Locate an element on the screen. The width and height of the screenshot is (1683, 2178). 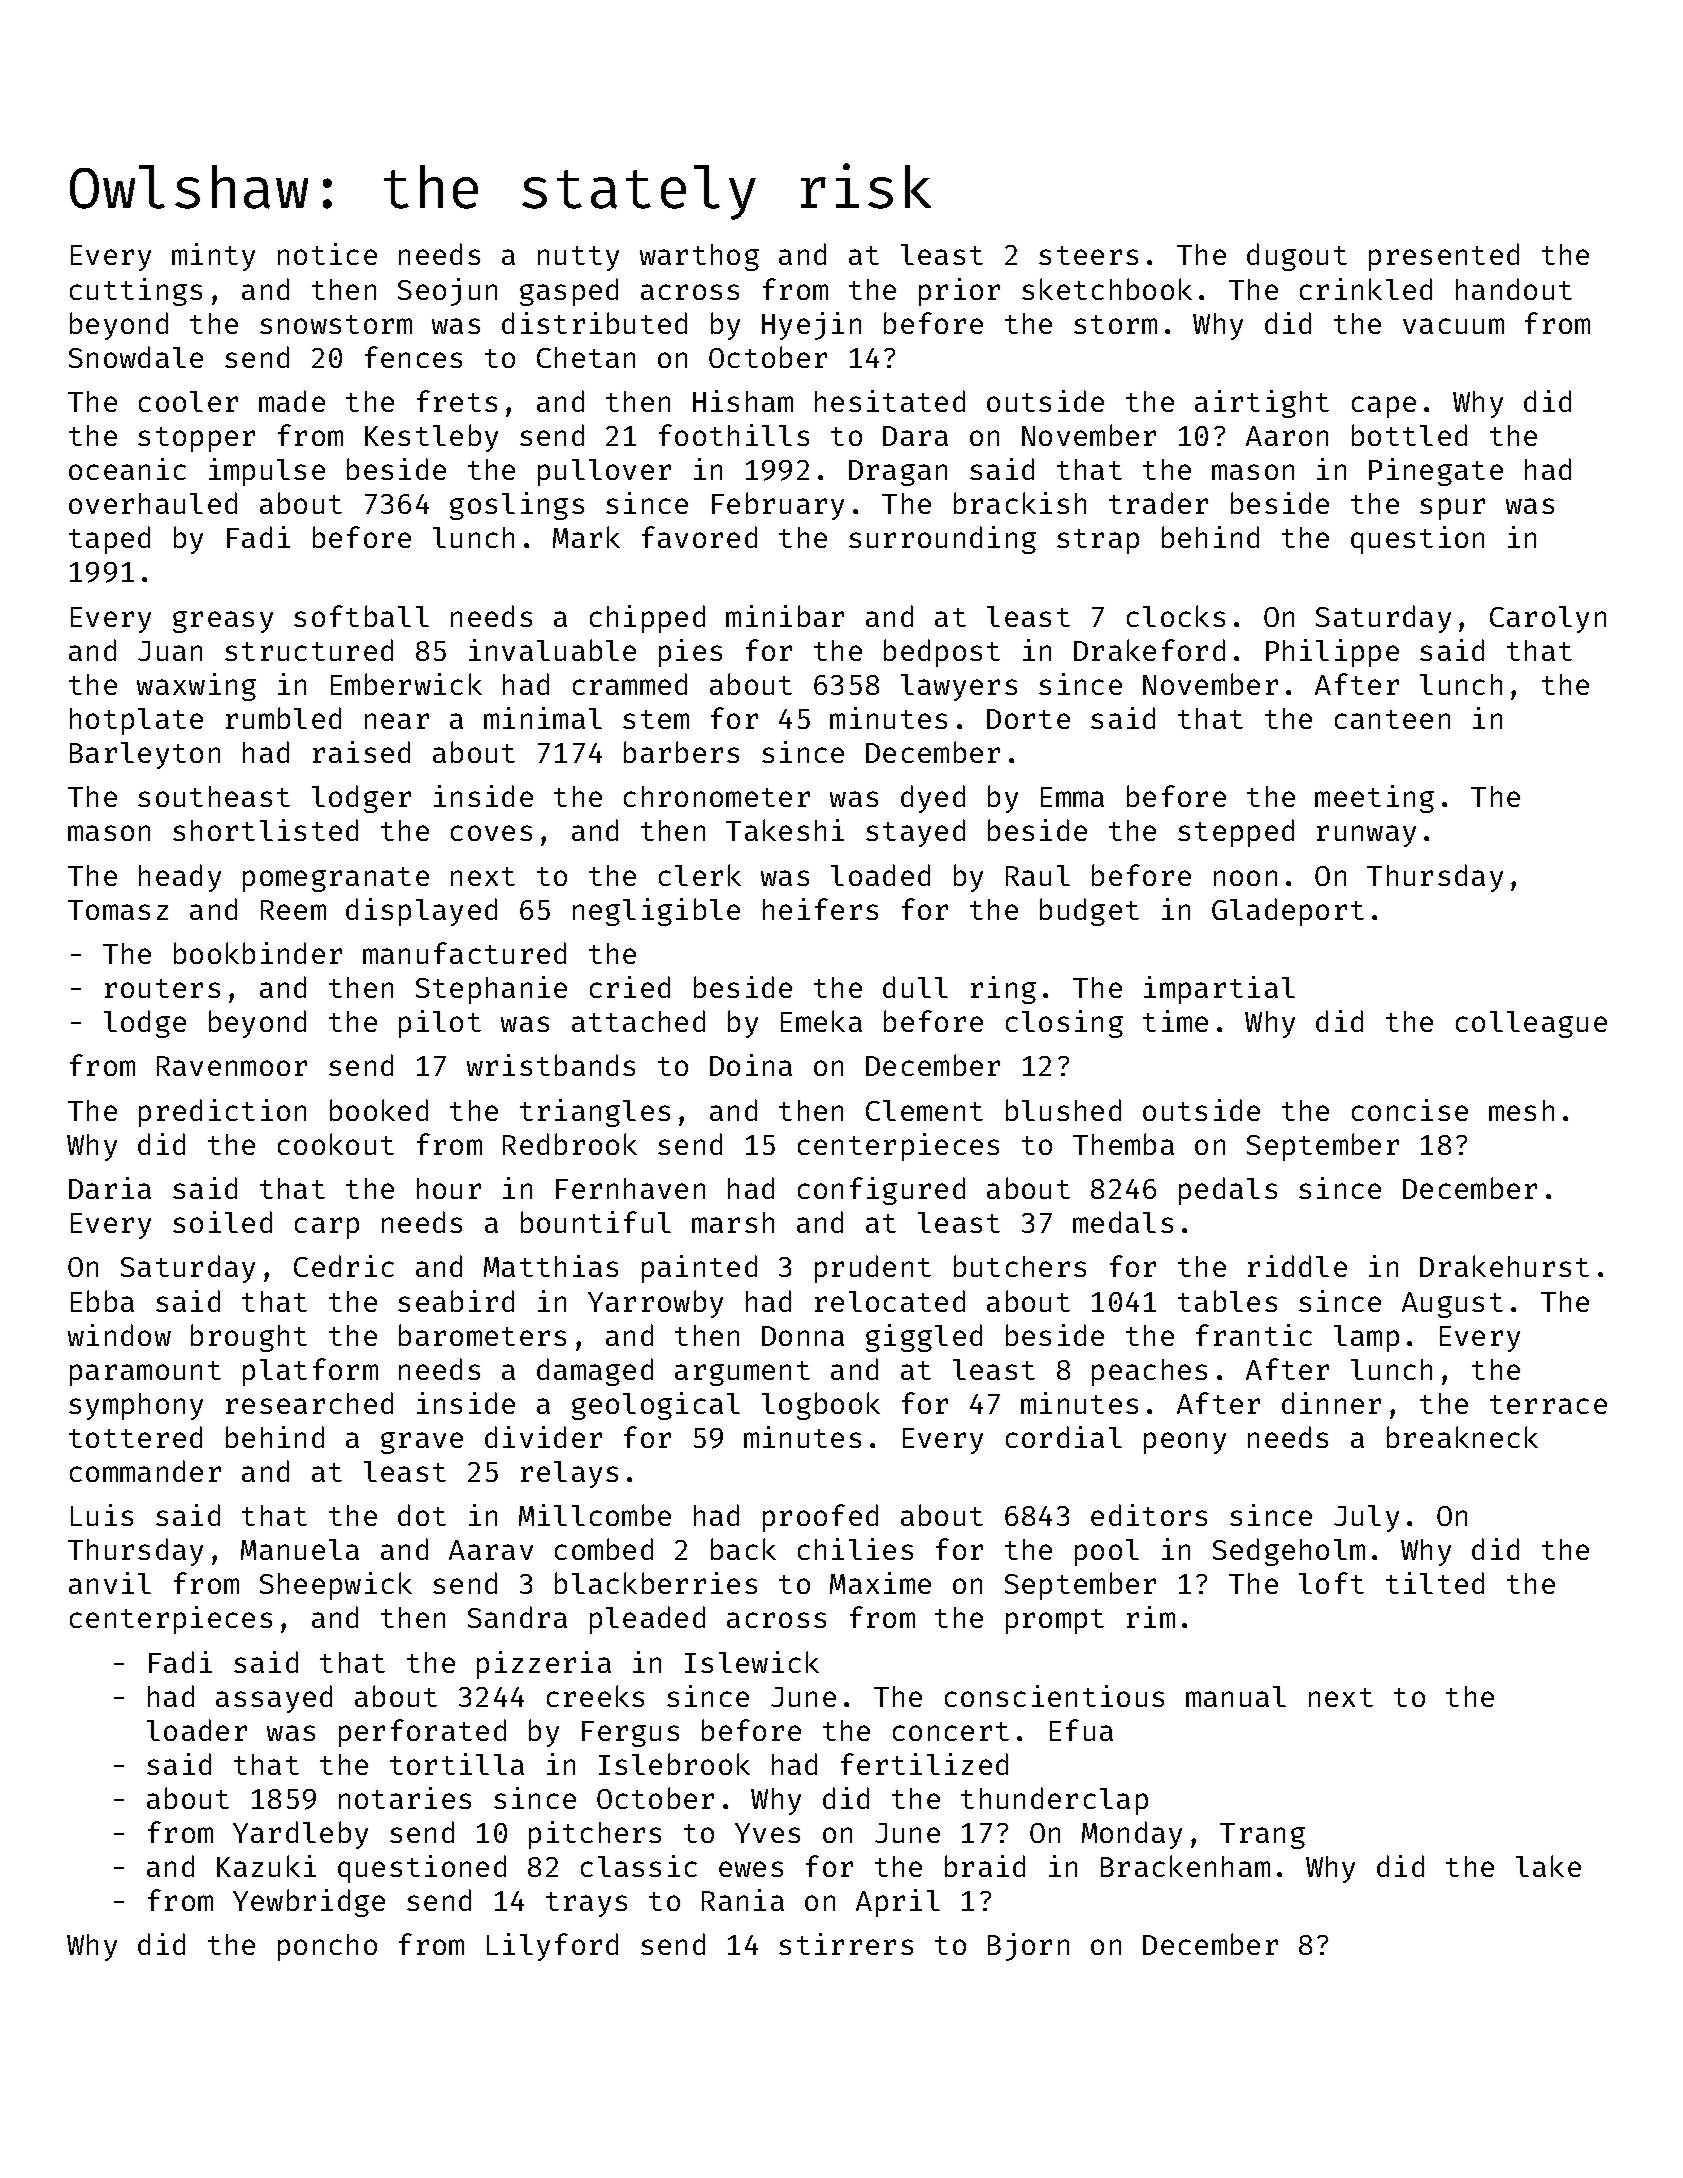
braid is located at coordinates (985, 1866).
